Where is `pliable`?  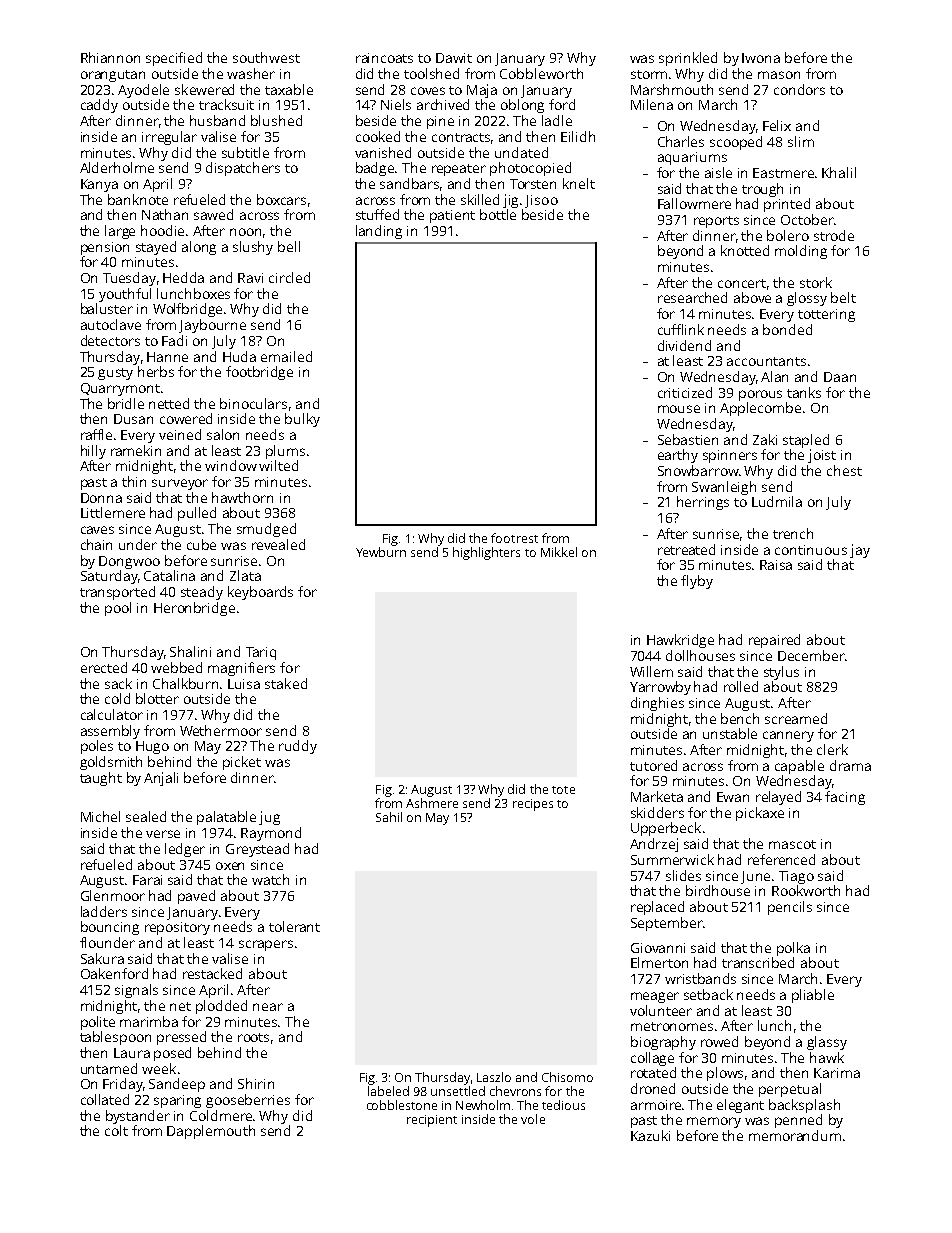 pliable is located at coordinates (813, 996).
